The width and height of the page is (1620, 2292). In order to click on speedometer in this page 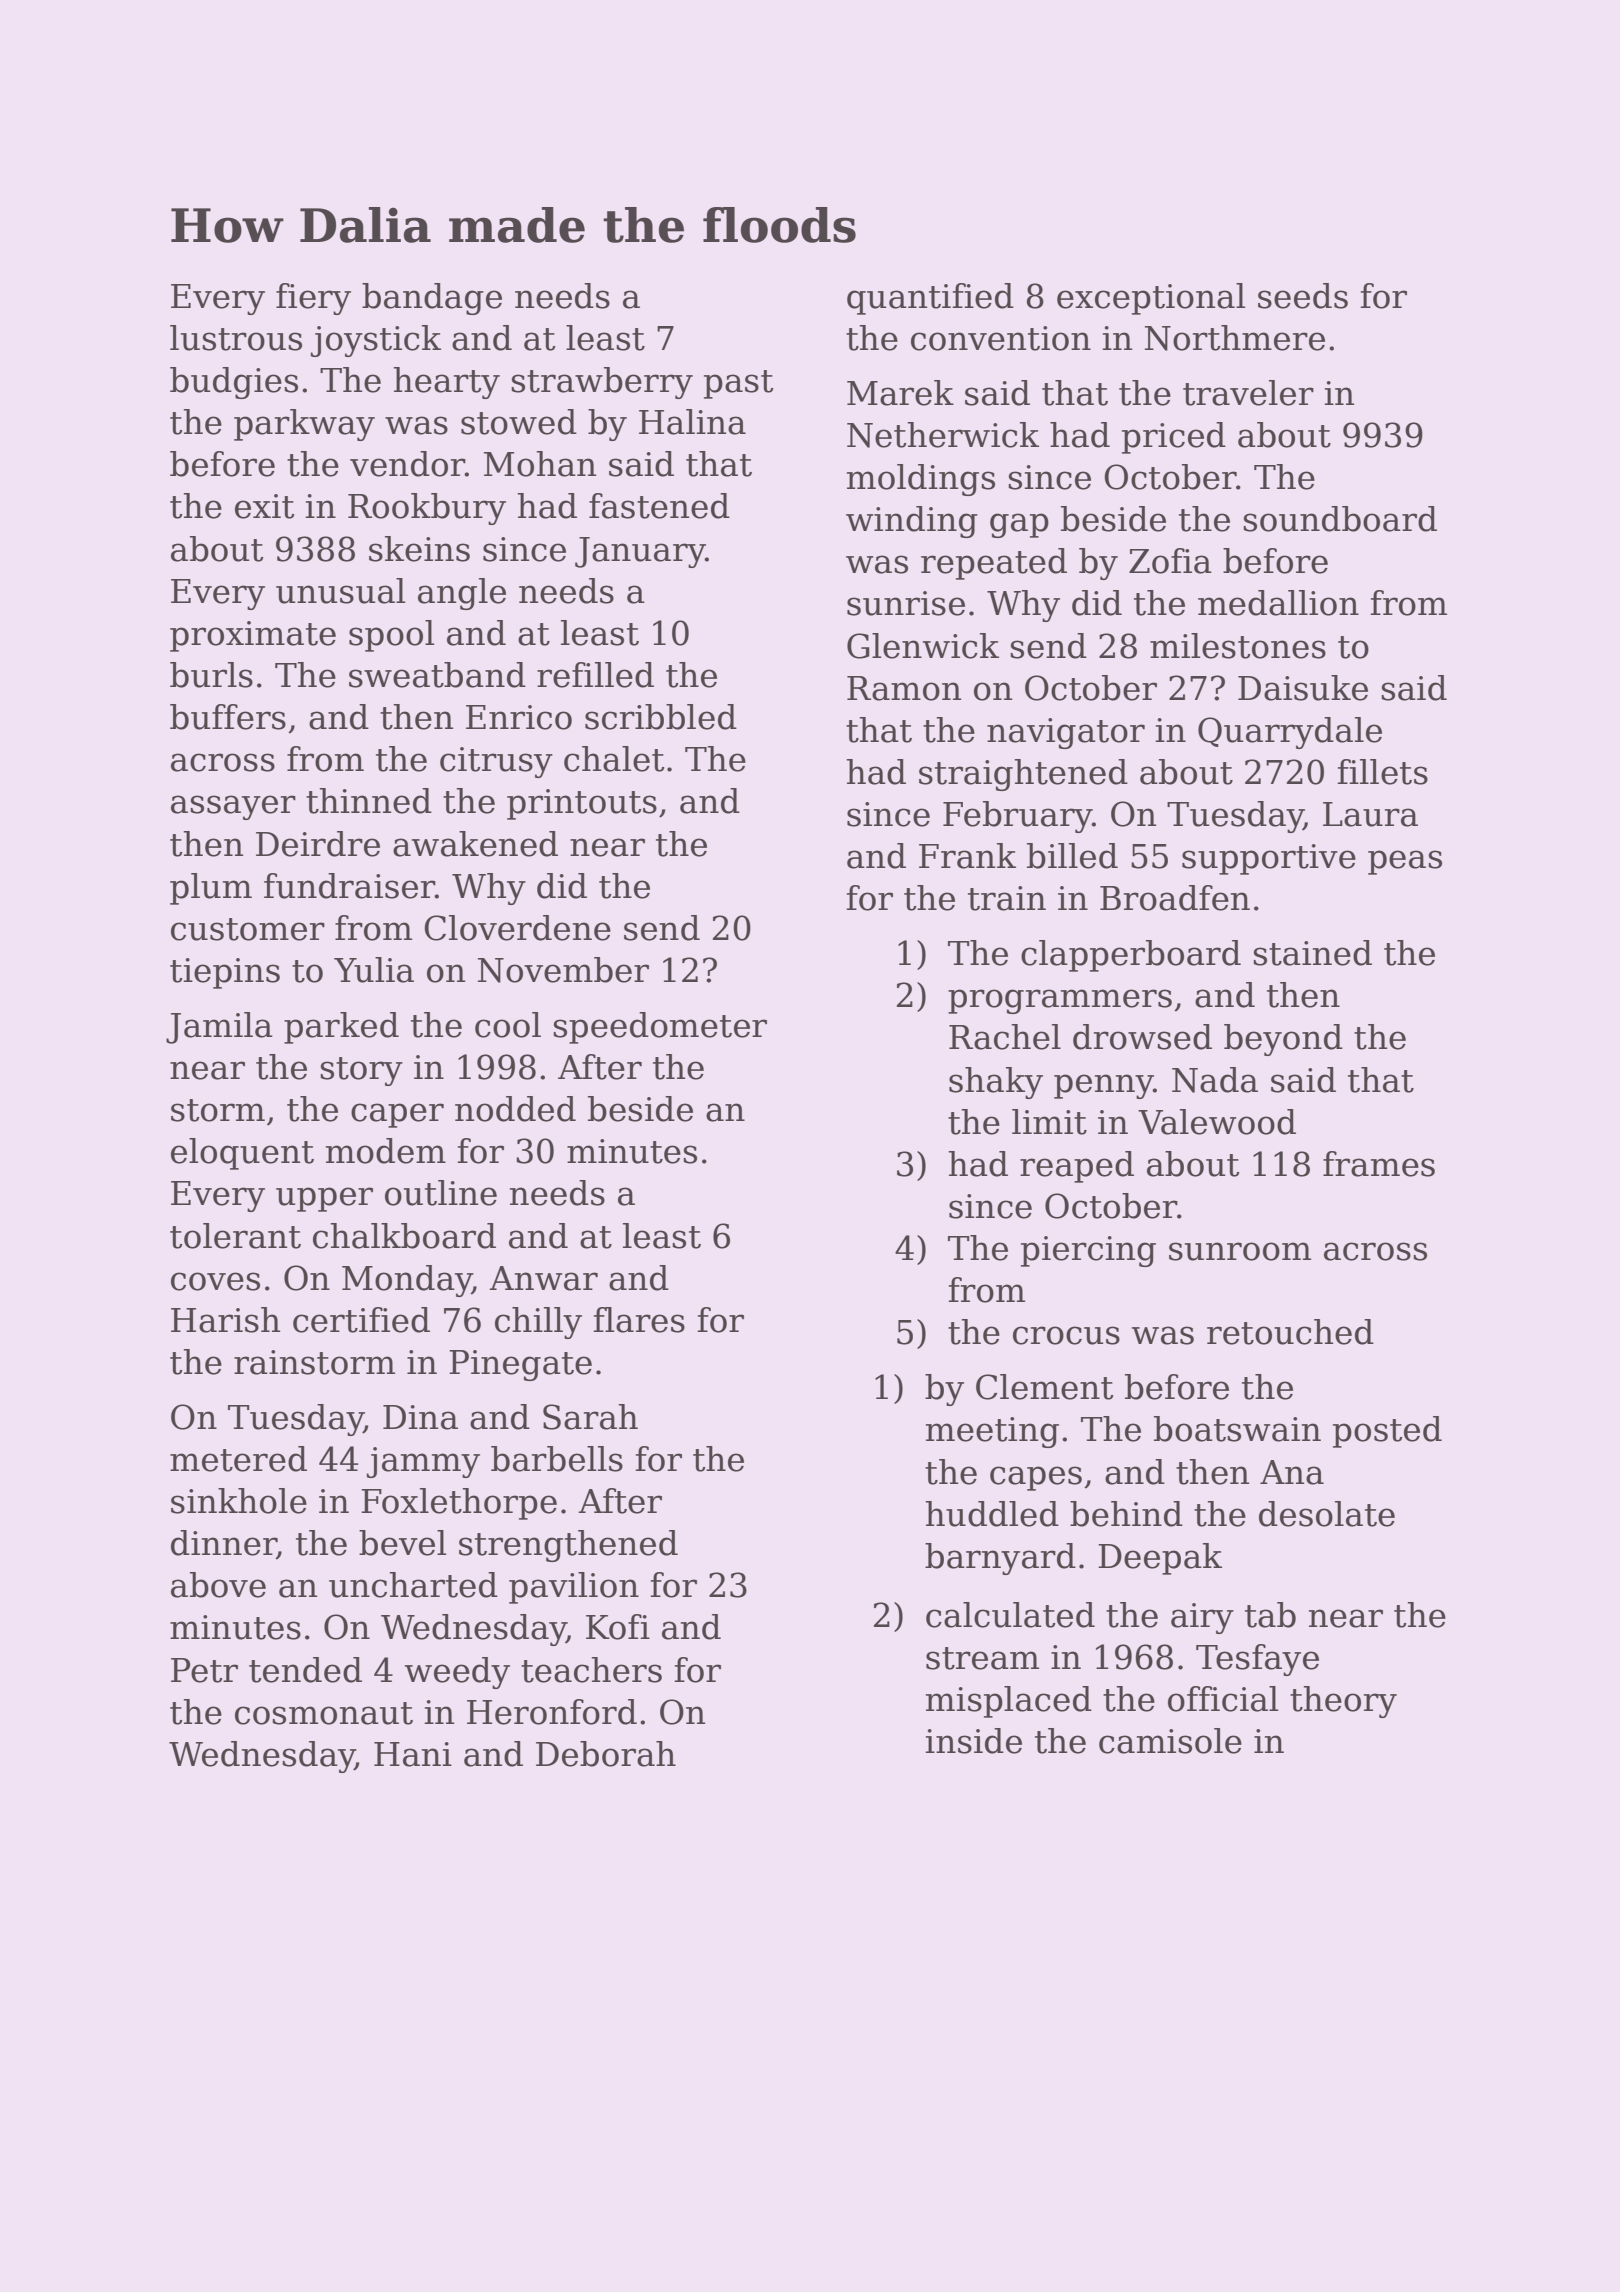, I will do `click(660, 1028)`.
